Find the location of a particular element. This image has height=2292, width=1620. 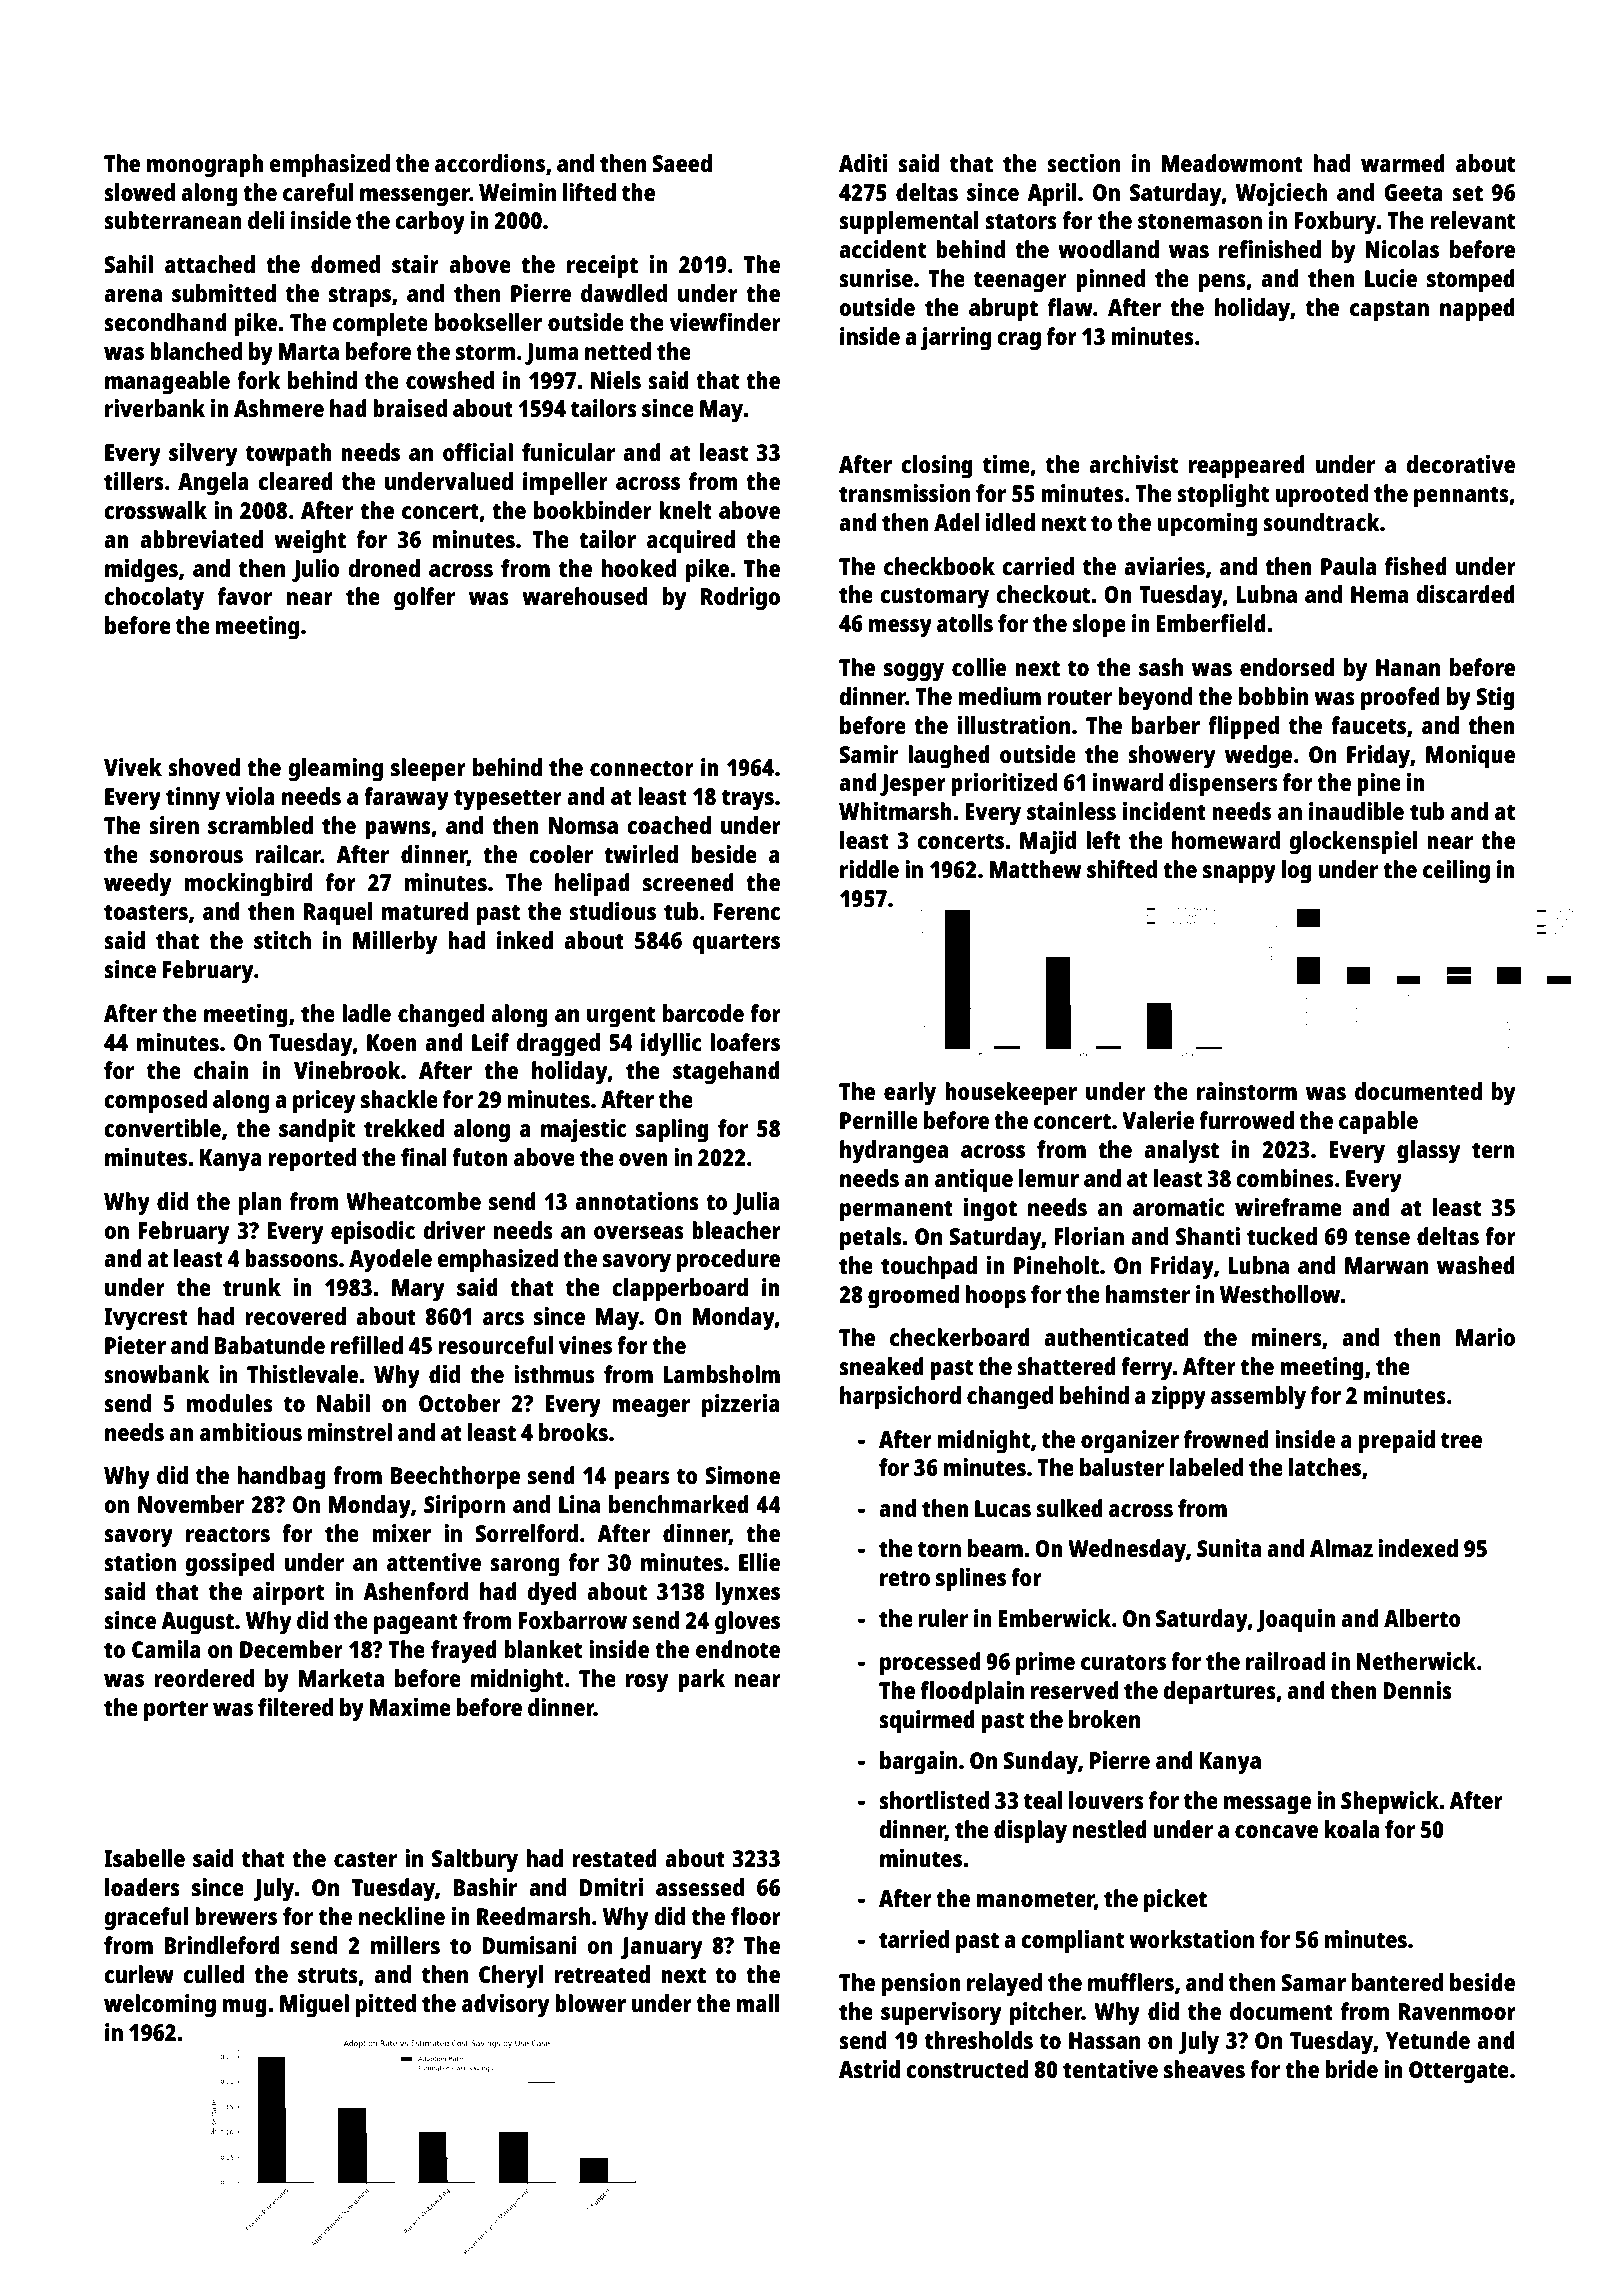

tern is located at coordinates (1493, 1150).
